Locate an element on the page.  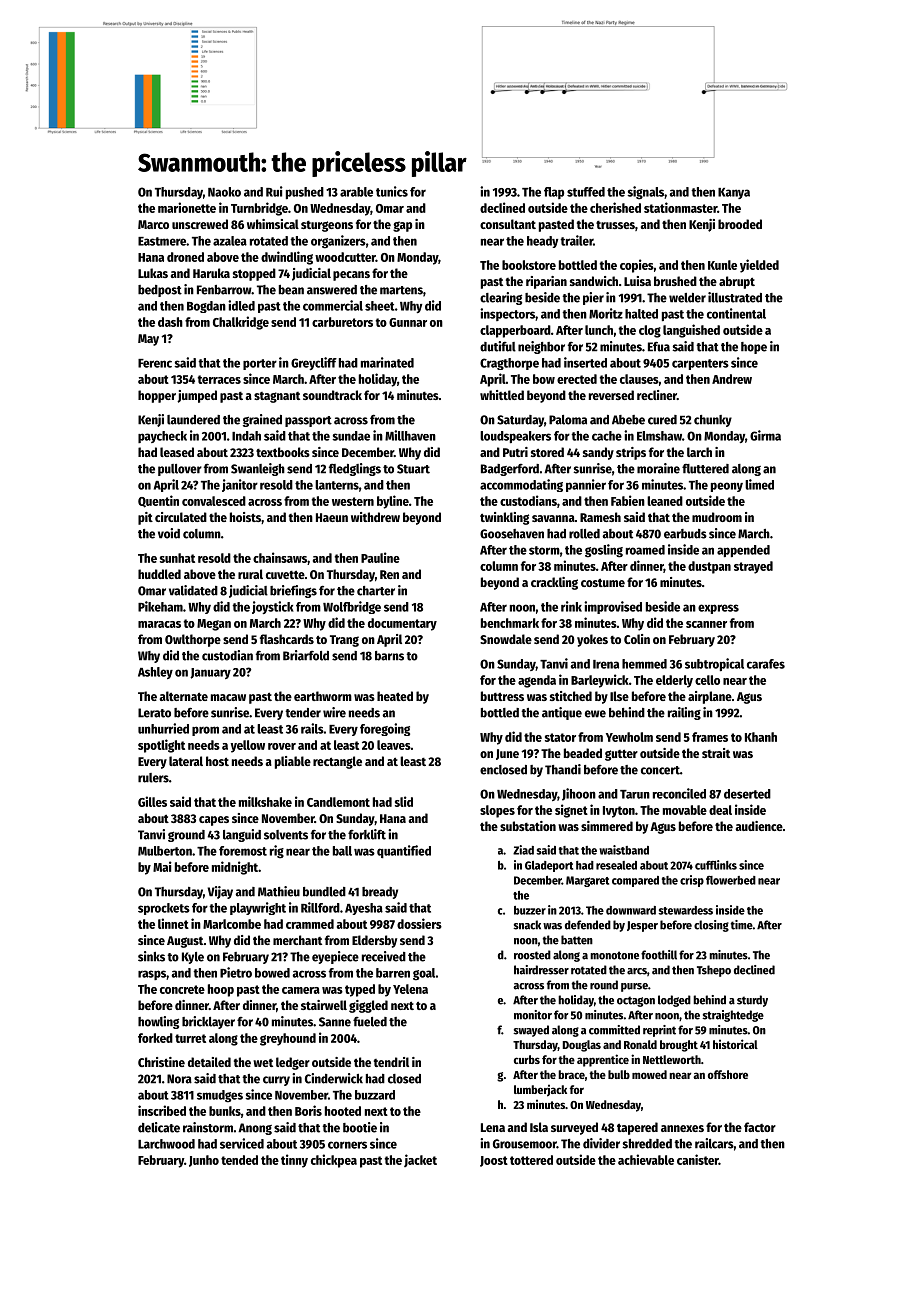
Briarfold is located at coordinates (306, 655).
